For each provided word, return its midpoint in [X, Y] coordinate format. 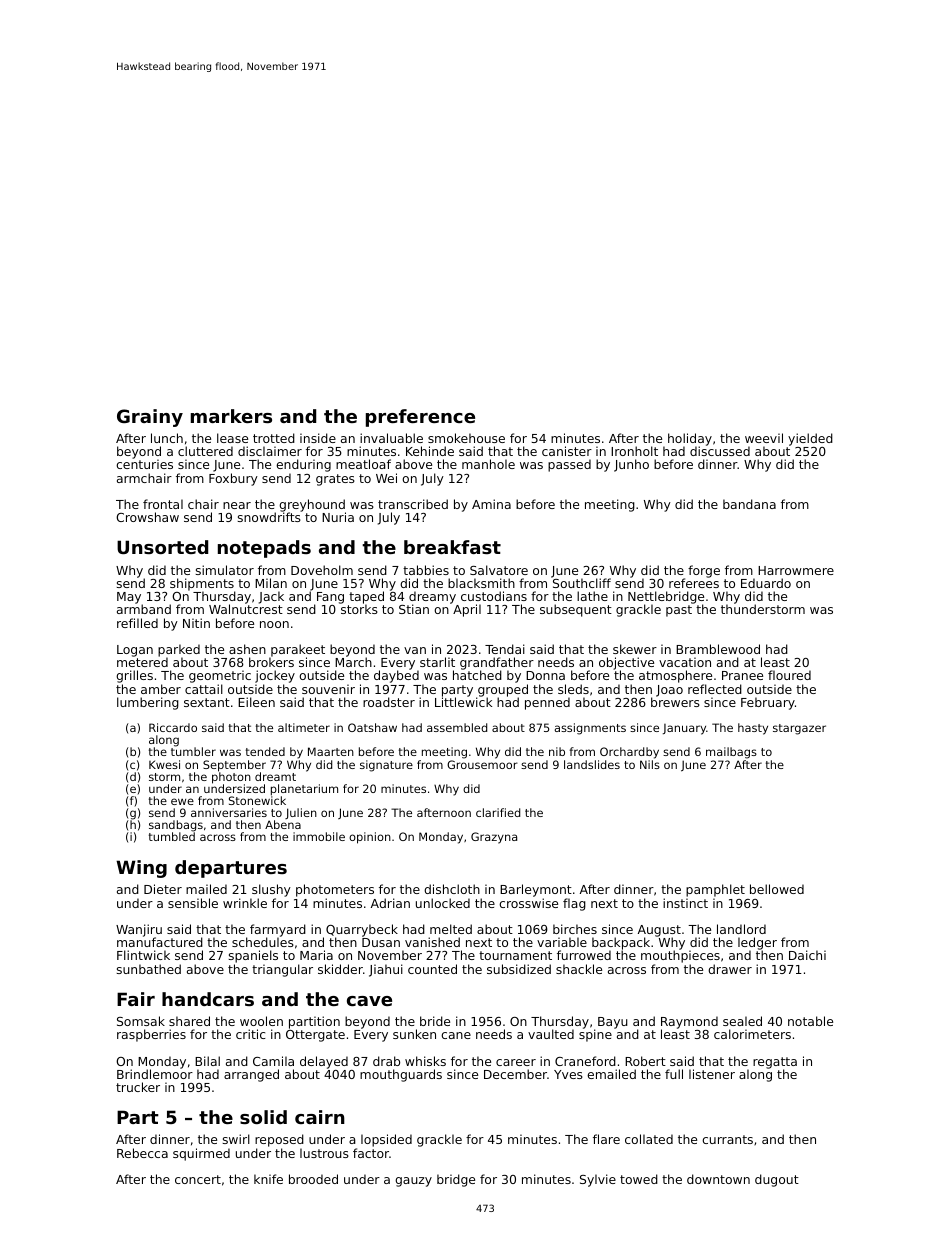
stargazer [799, 729]
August [659, 931]
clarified [498, 812]
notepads [264, 549]
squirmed [201, 1154]
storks [359, 609]
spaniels [253, 956]
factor [371, 1153]
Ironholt [634, 451]
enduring [303, 465]
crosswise [528, 903]
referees [694, 583]
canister [567, 451]
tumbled [172, 837]
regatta [775, 1063]
